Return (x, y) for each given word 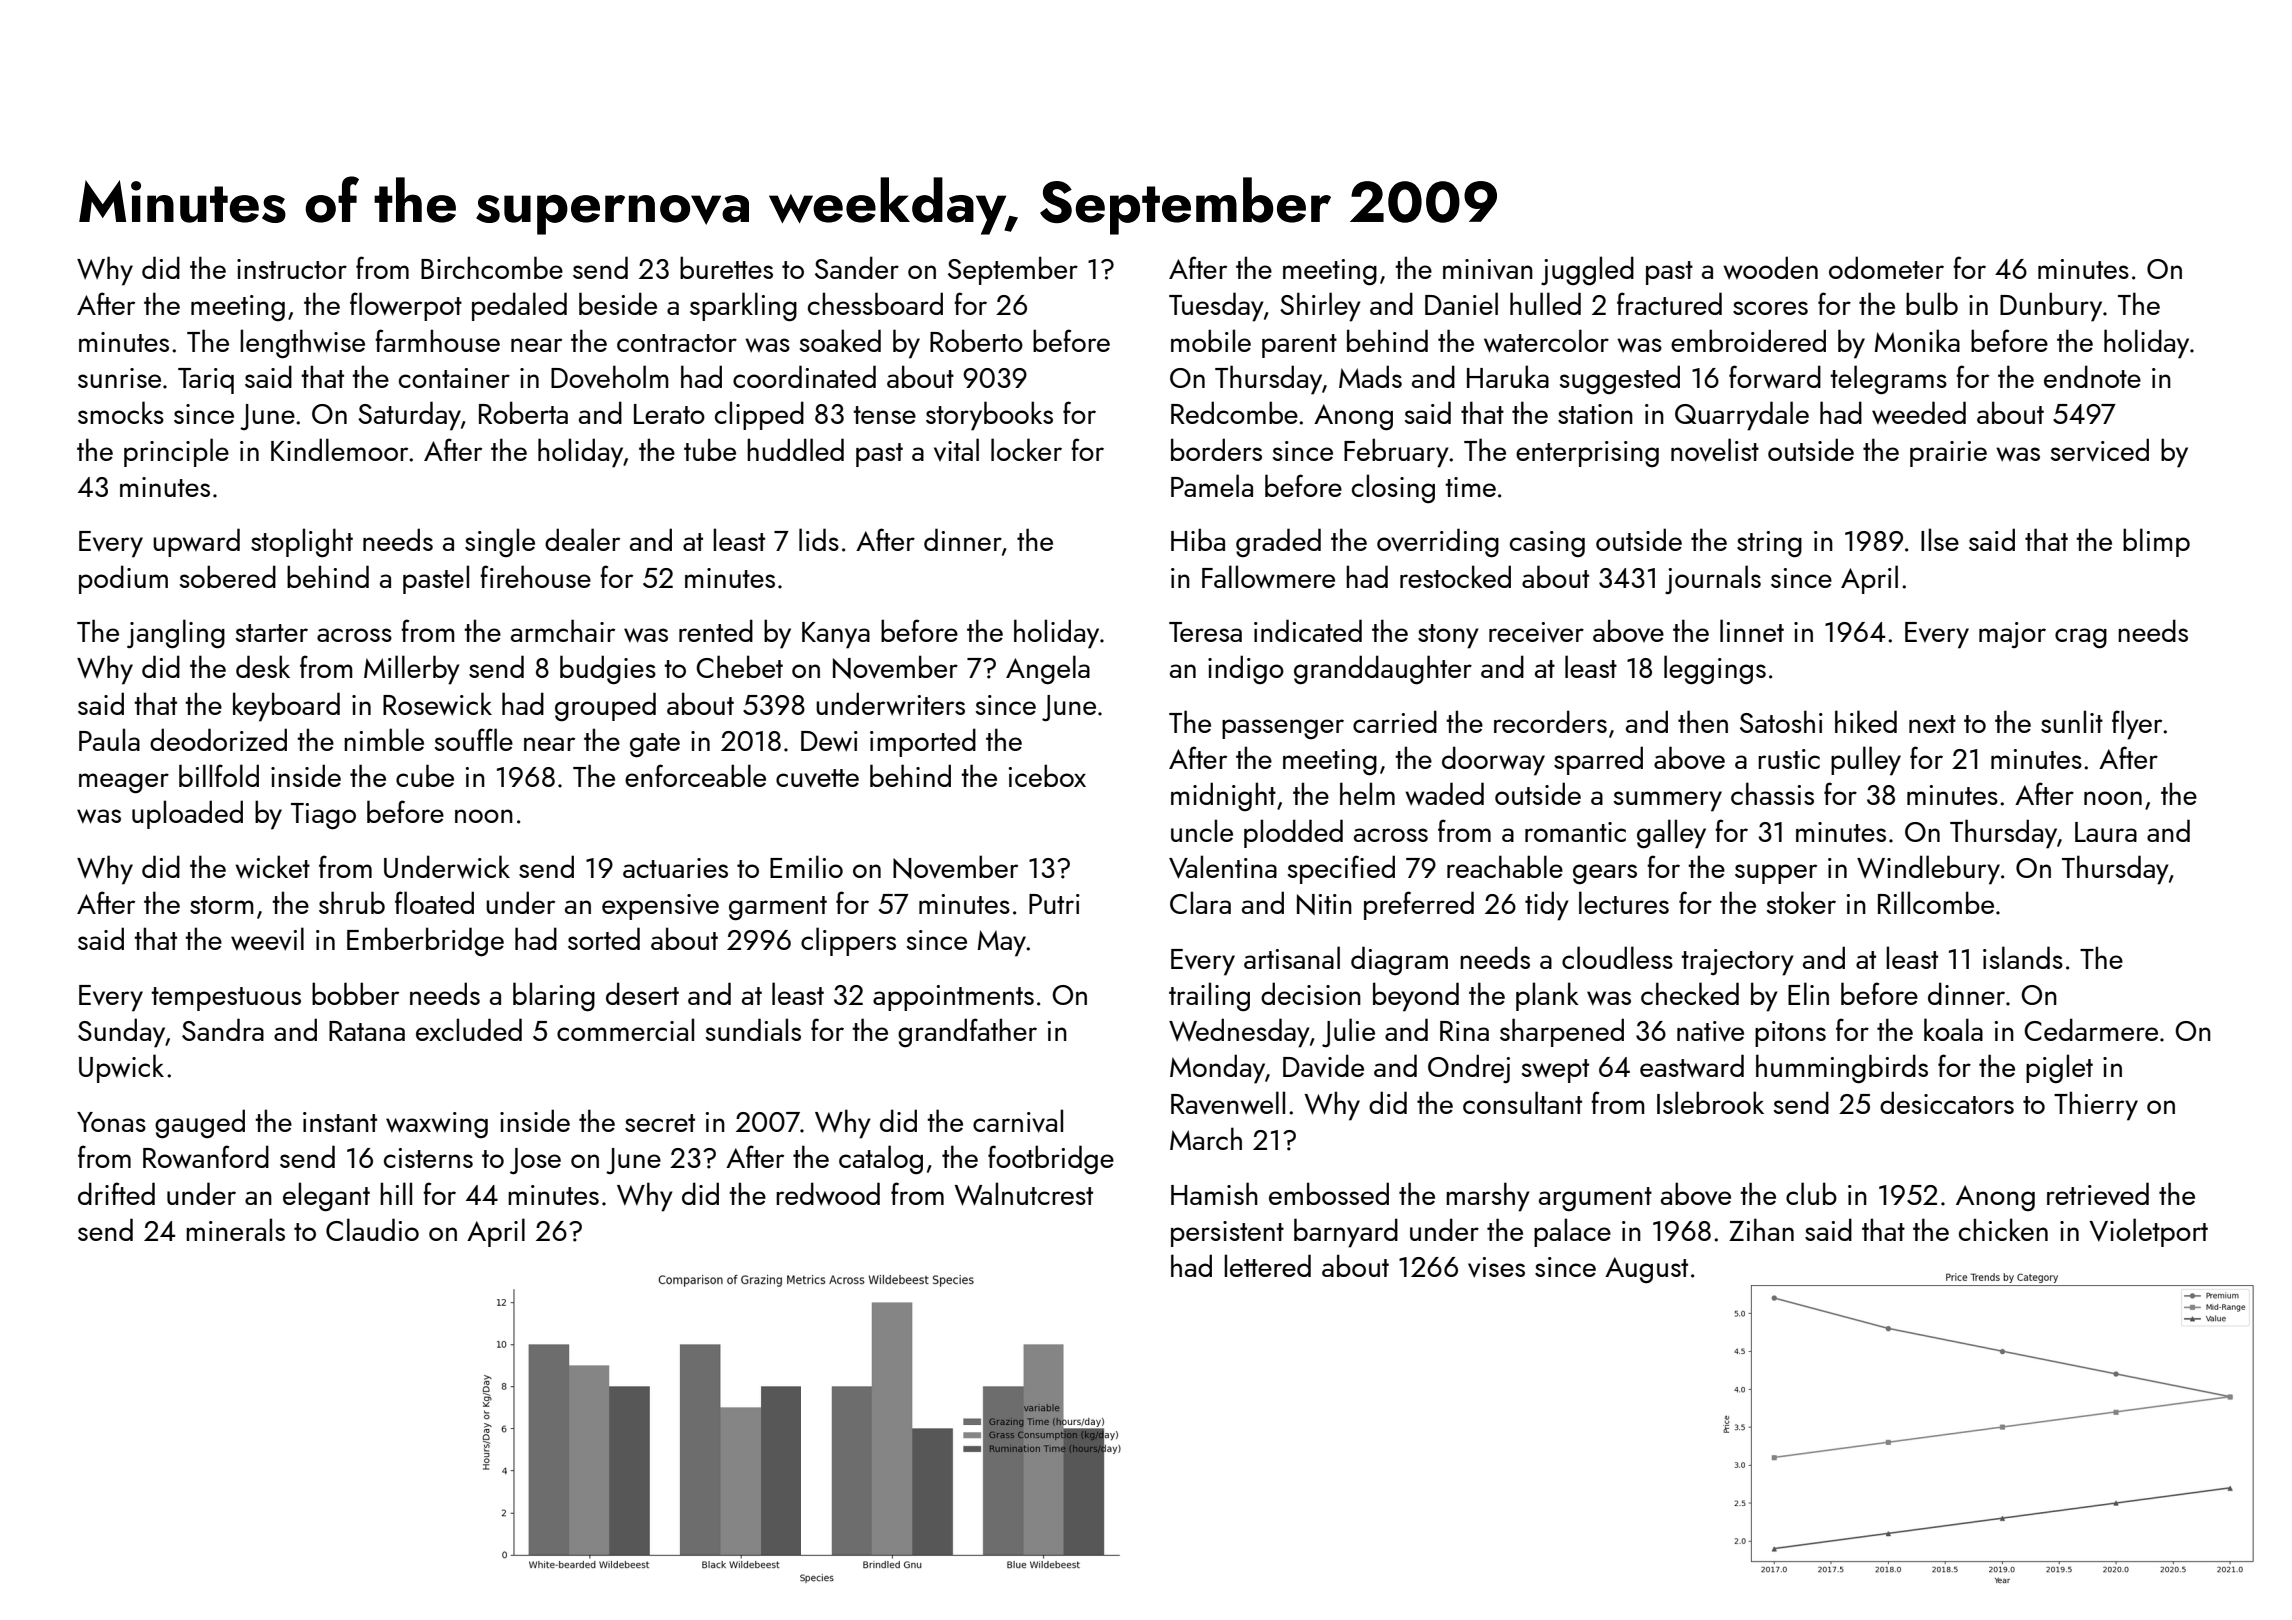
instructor (292, 269)
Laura (2106, 832)
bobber (355, 993)
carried (1395, 721)
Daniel (1461, 303)
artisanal (1292, 957)
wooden (1770, 267)
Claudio (372, 1229)
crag (2081, 638)
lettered (1267, 1265)
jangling (176, 634)
